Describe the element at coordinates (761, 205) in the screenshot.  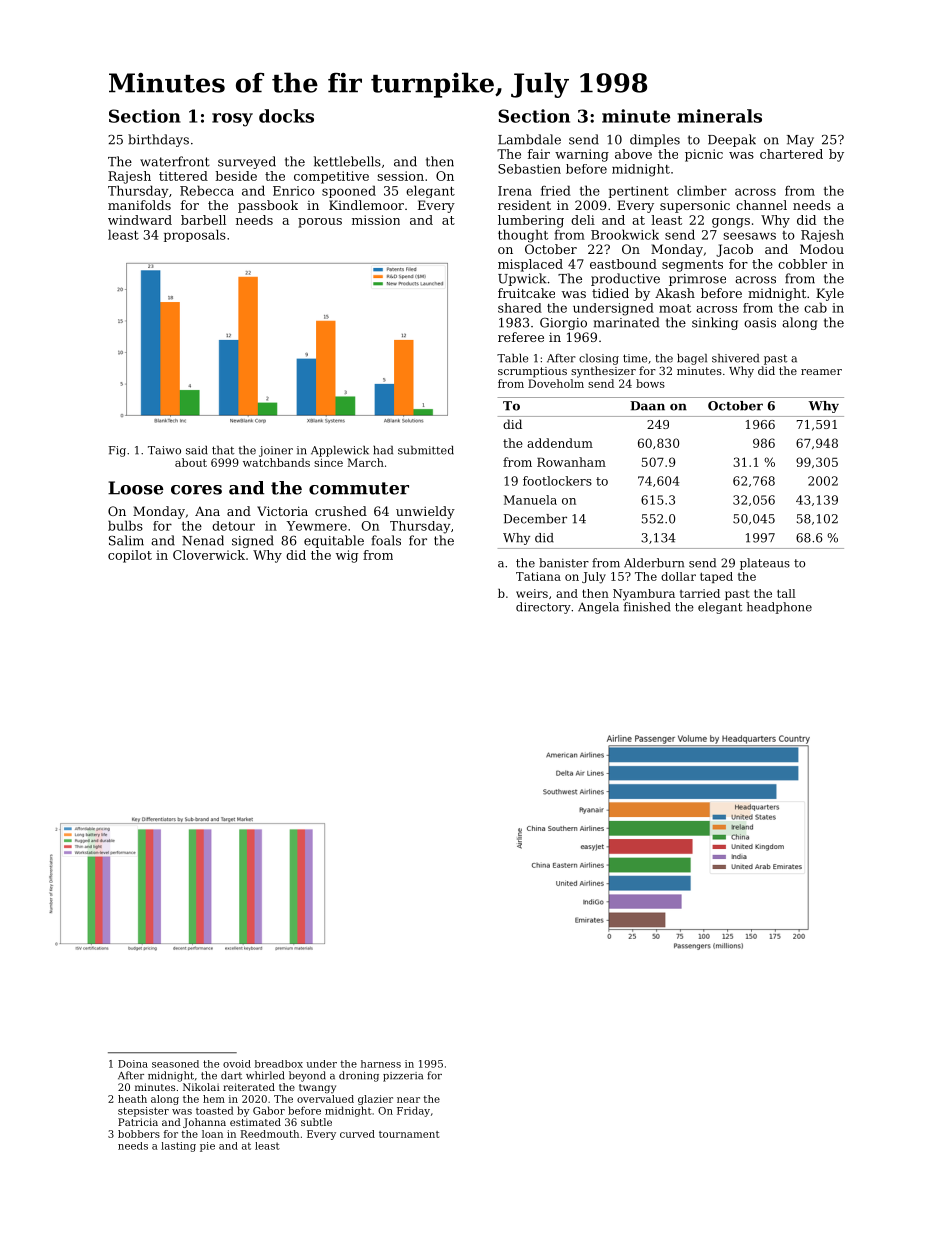
I see `channel` at that location.
